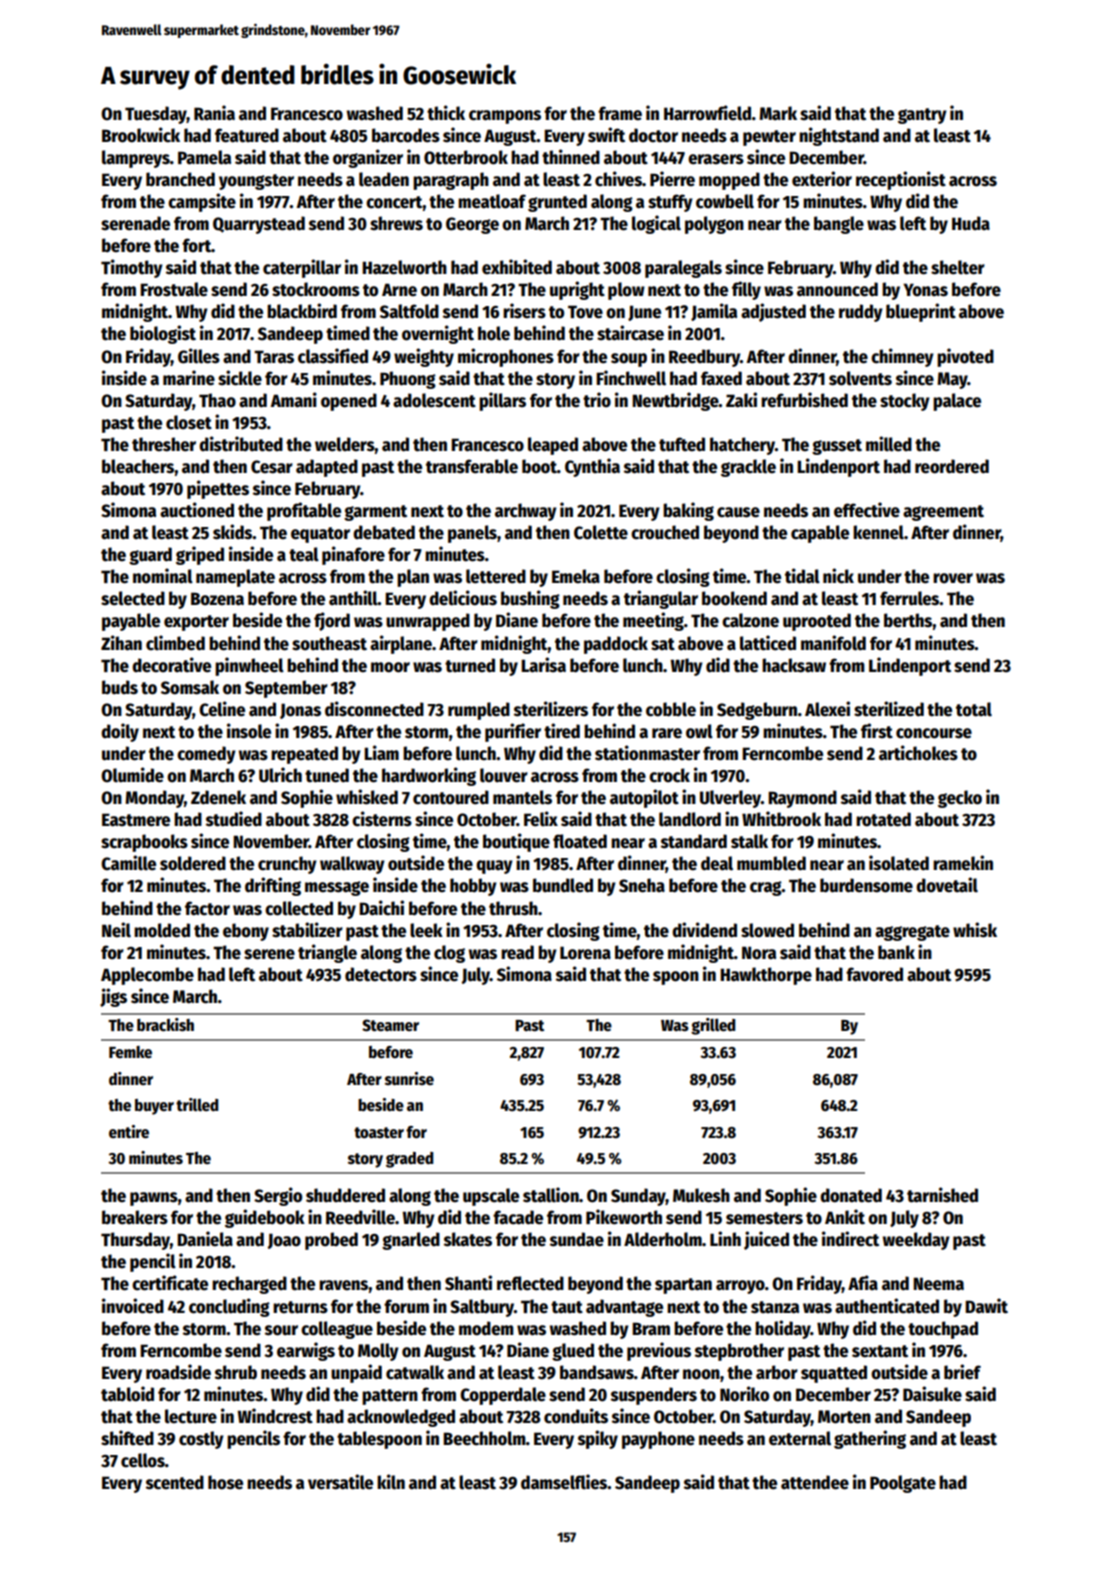 The width and height of the document is (1115, 1578). I want to click on burdensome, so click(866, 885).
